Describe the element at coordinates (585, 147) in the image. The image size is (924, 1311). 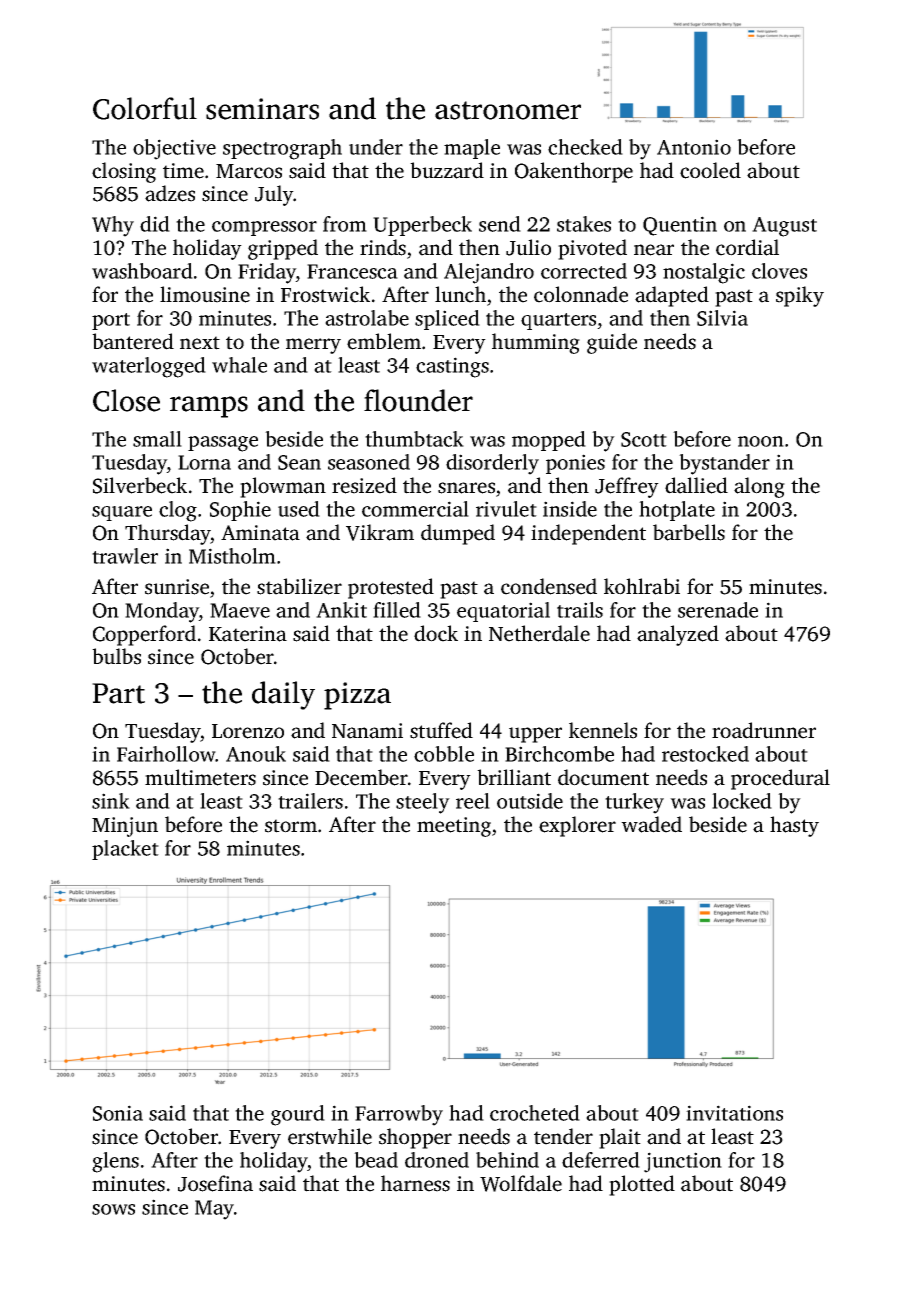
I see `checked` at that location.
